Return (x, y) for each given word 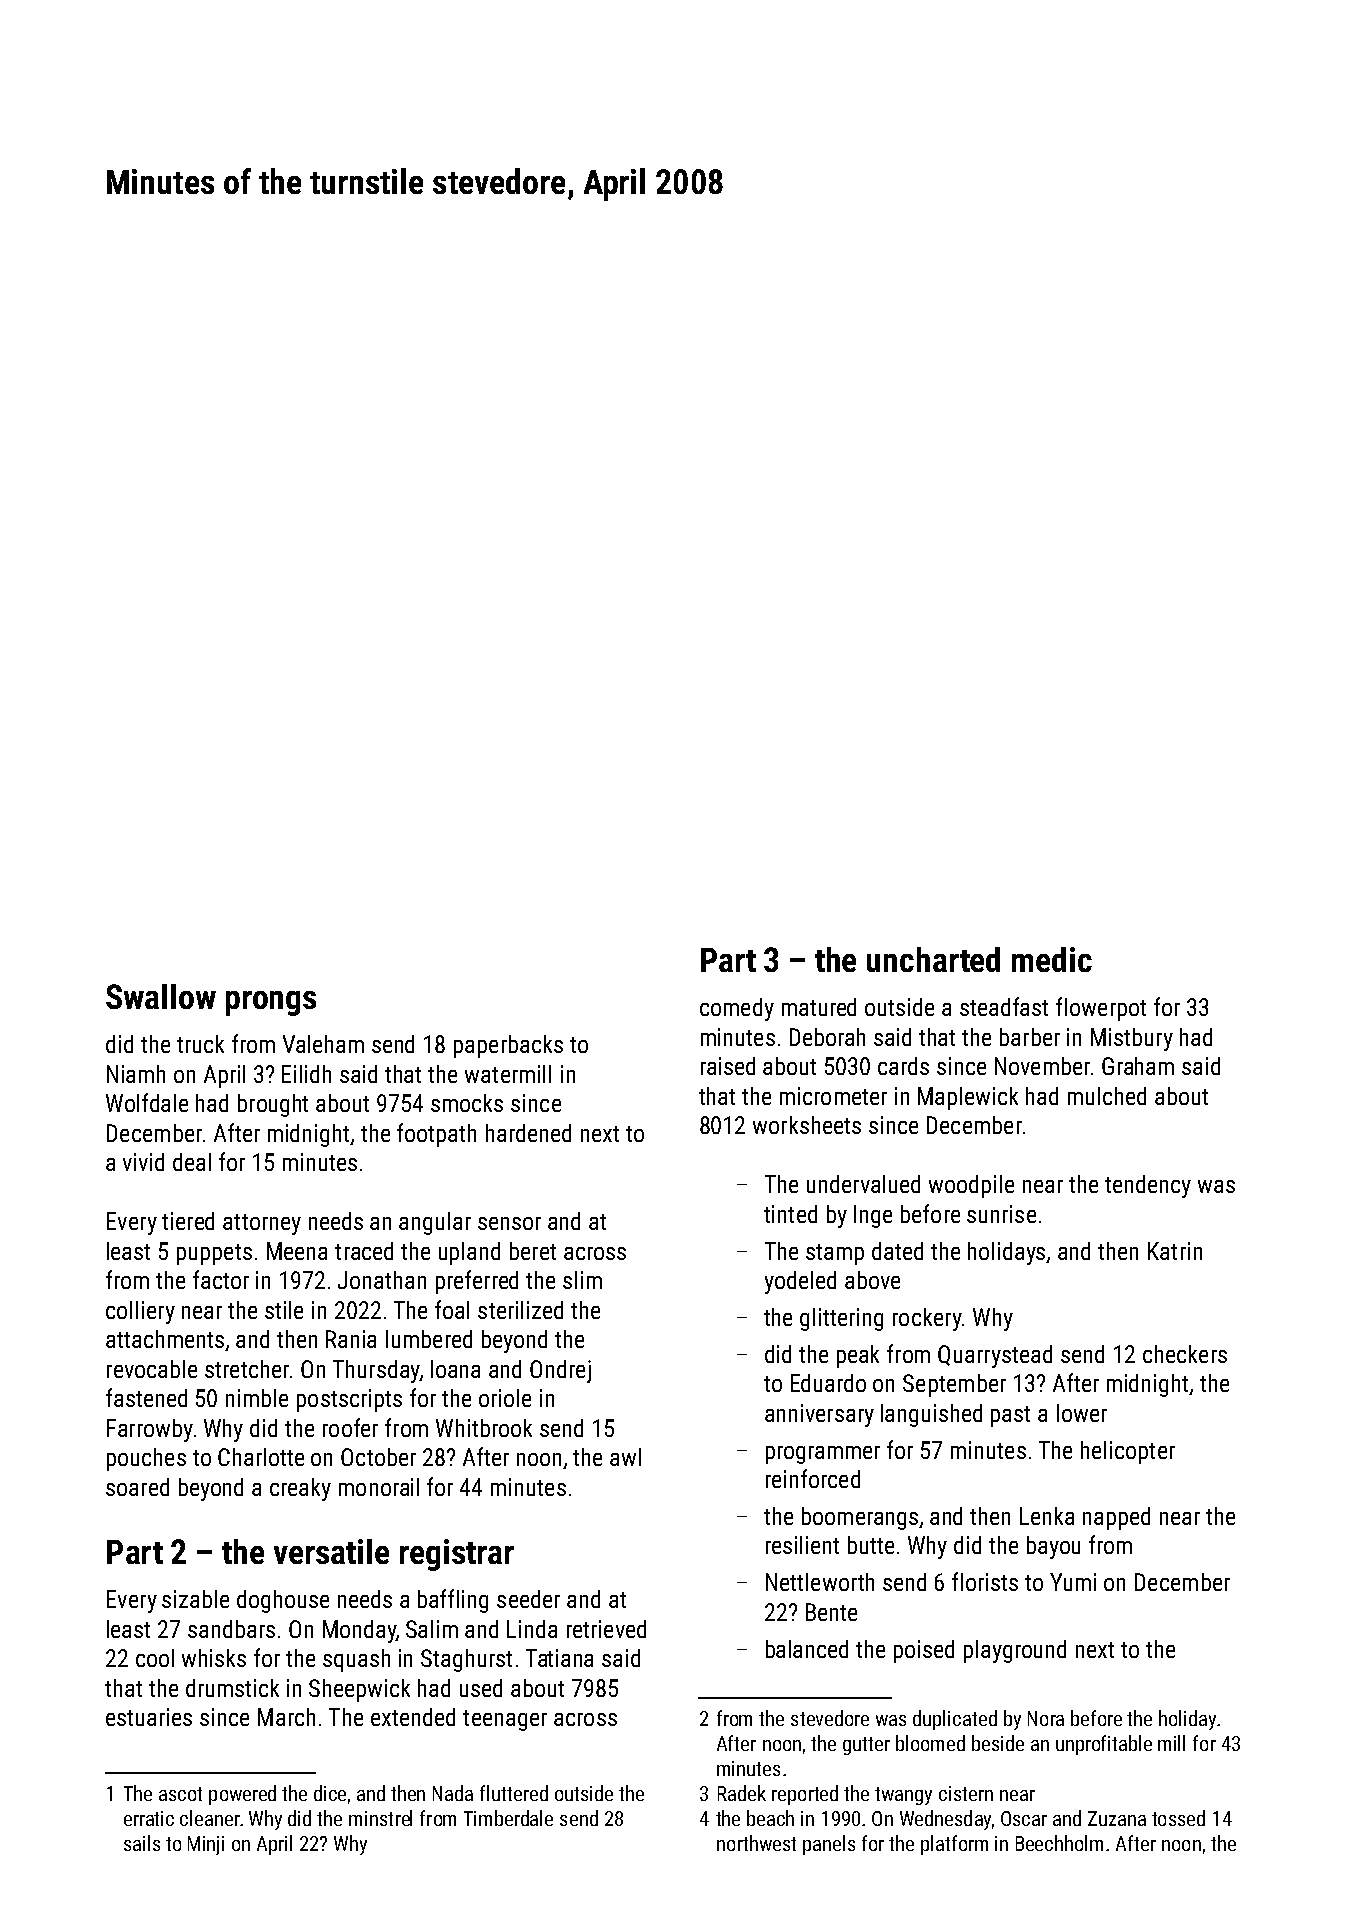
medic (1052, 959)
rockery (927, 1319)
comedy (737, 1009)
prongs (271, 1003)
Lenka (1047, 1516)
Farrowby (150, 1430)
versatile (331, 1551)
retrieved (606, 1629)
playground (1015, 1651)
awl (625, 1457)
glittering (841, 1319)
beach (770, 1818)
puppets (214, 1254)
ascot (180, 1794)
